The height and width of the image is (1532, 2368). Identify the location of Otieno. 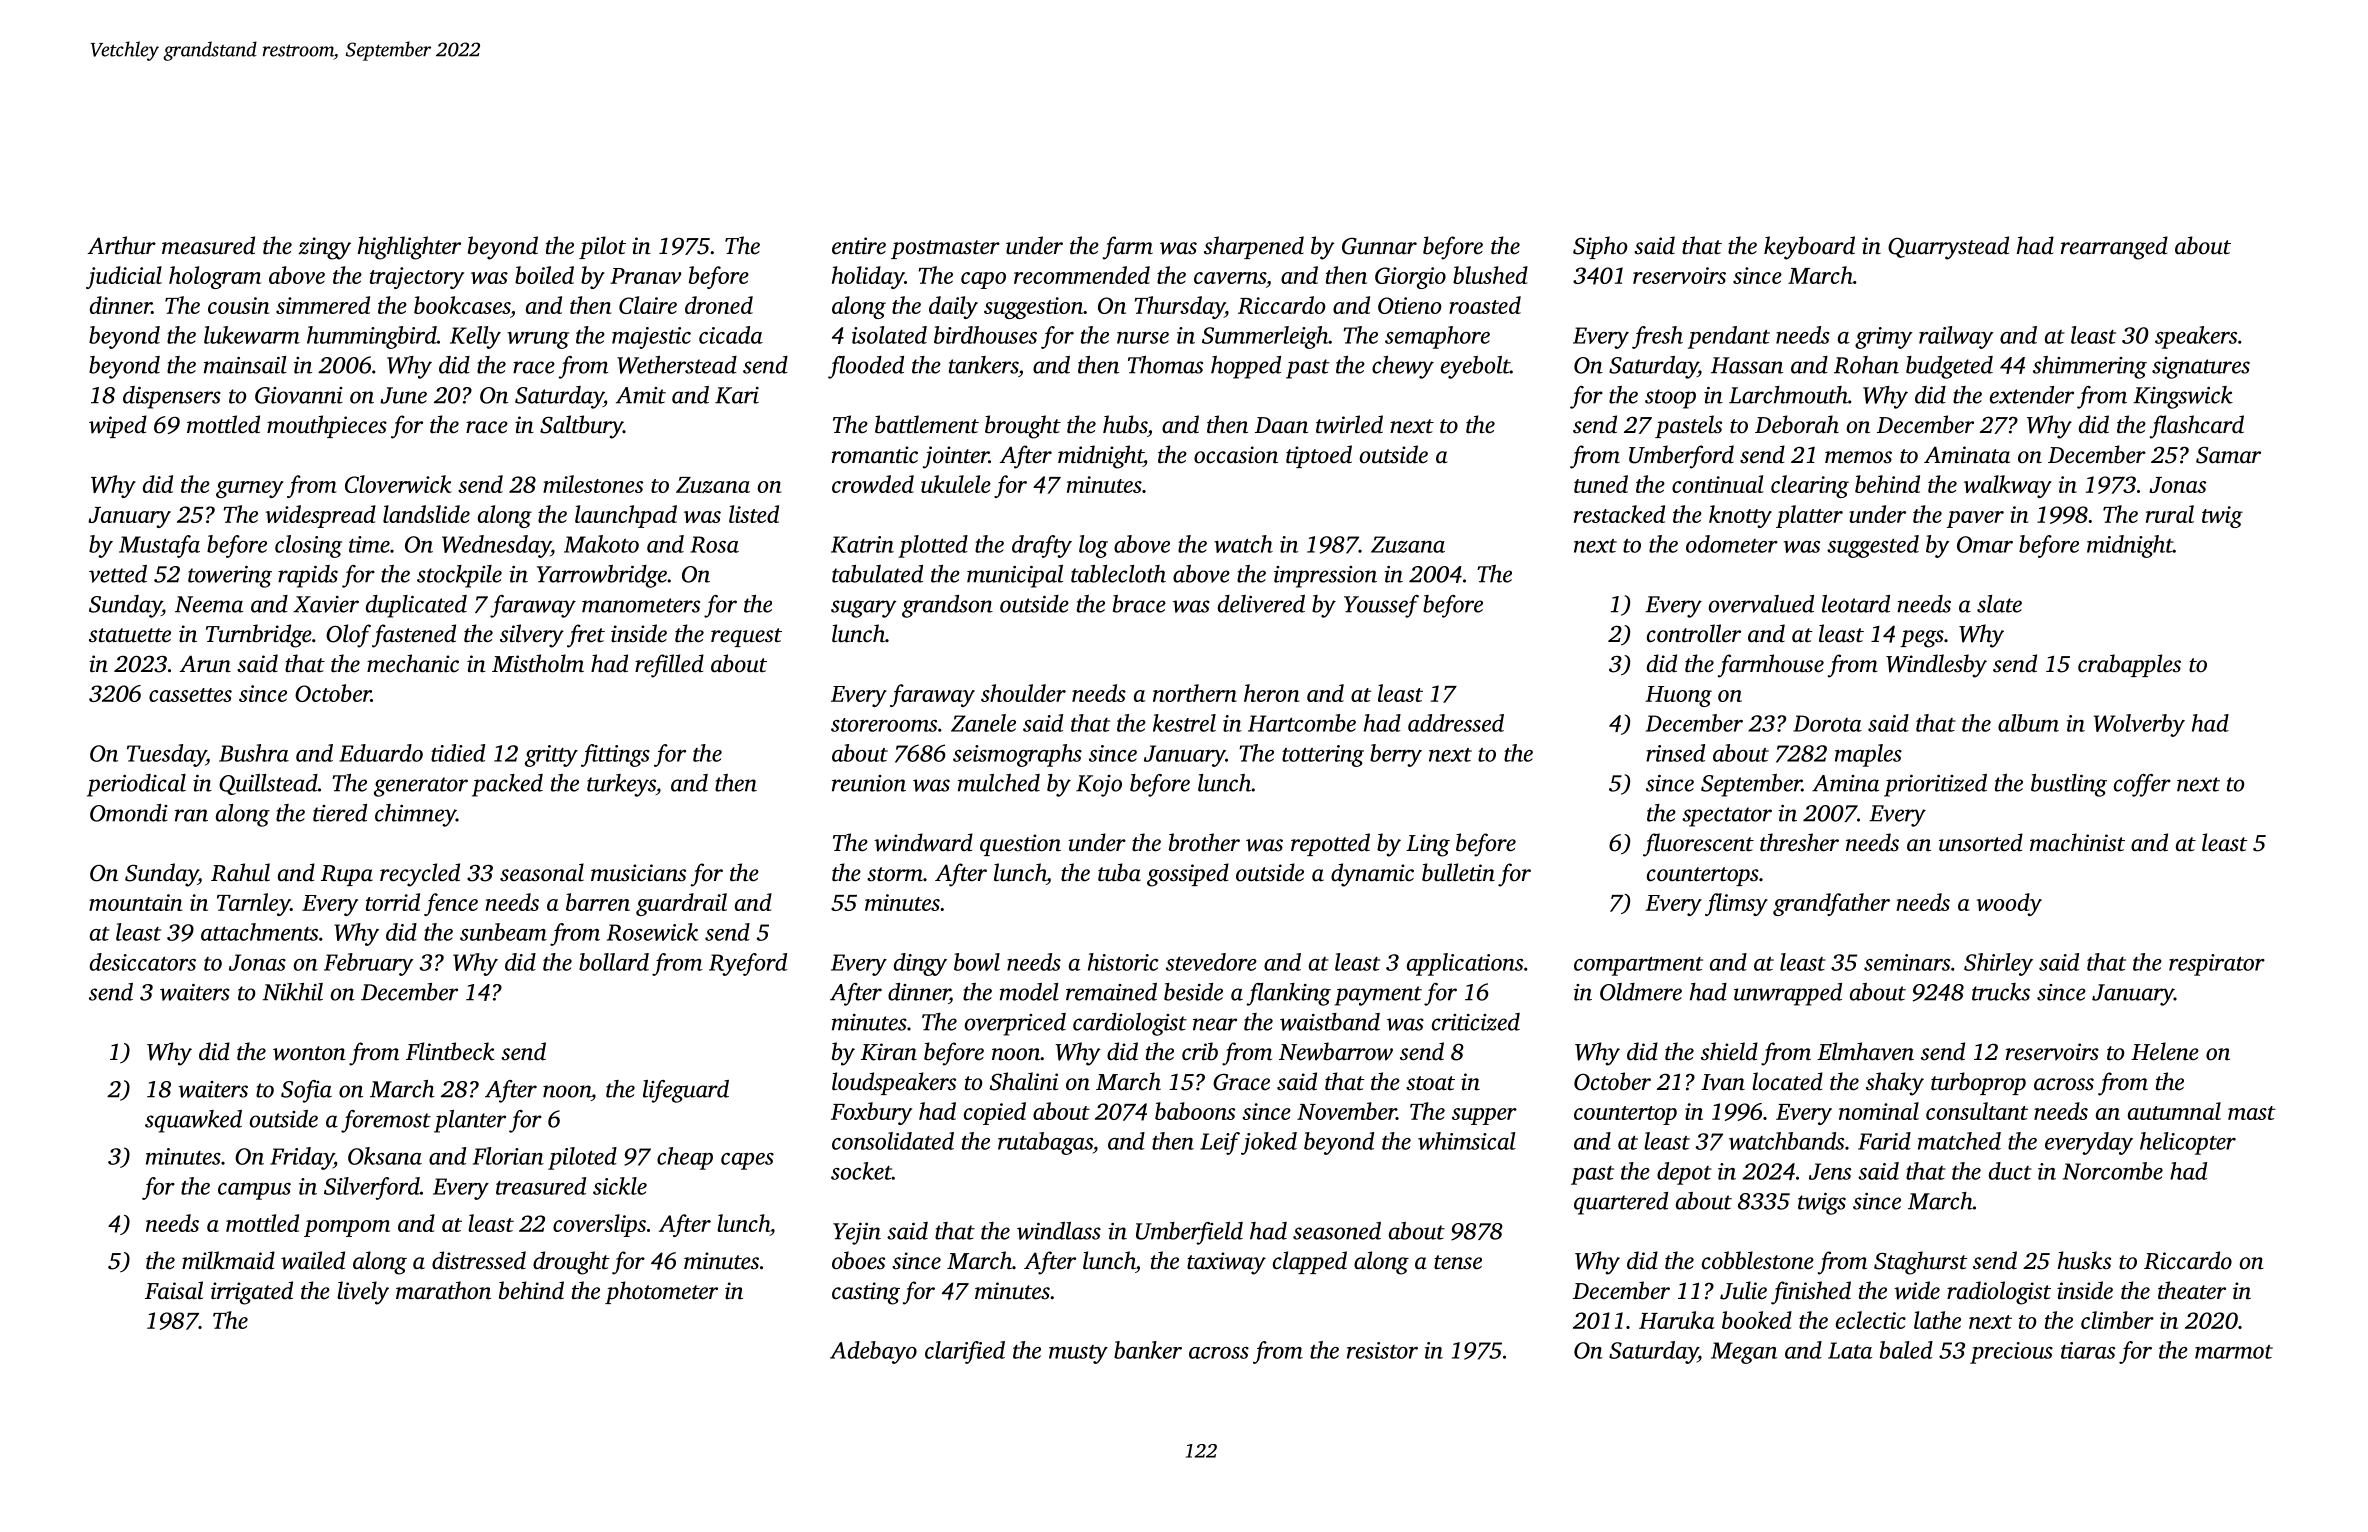
(1409, 305).
